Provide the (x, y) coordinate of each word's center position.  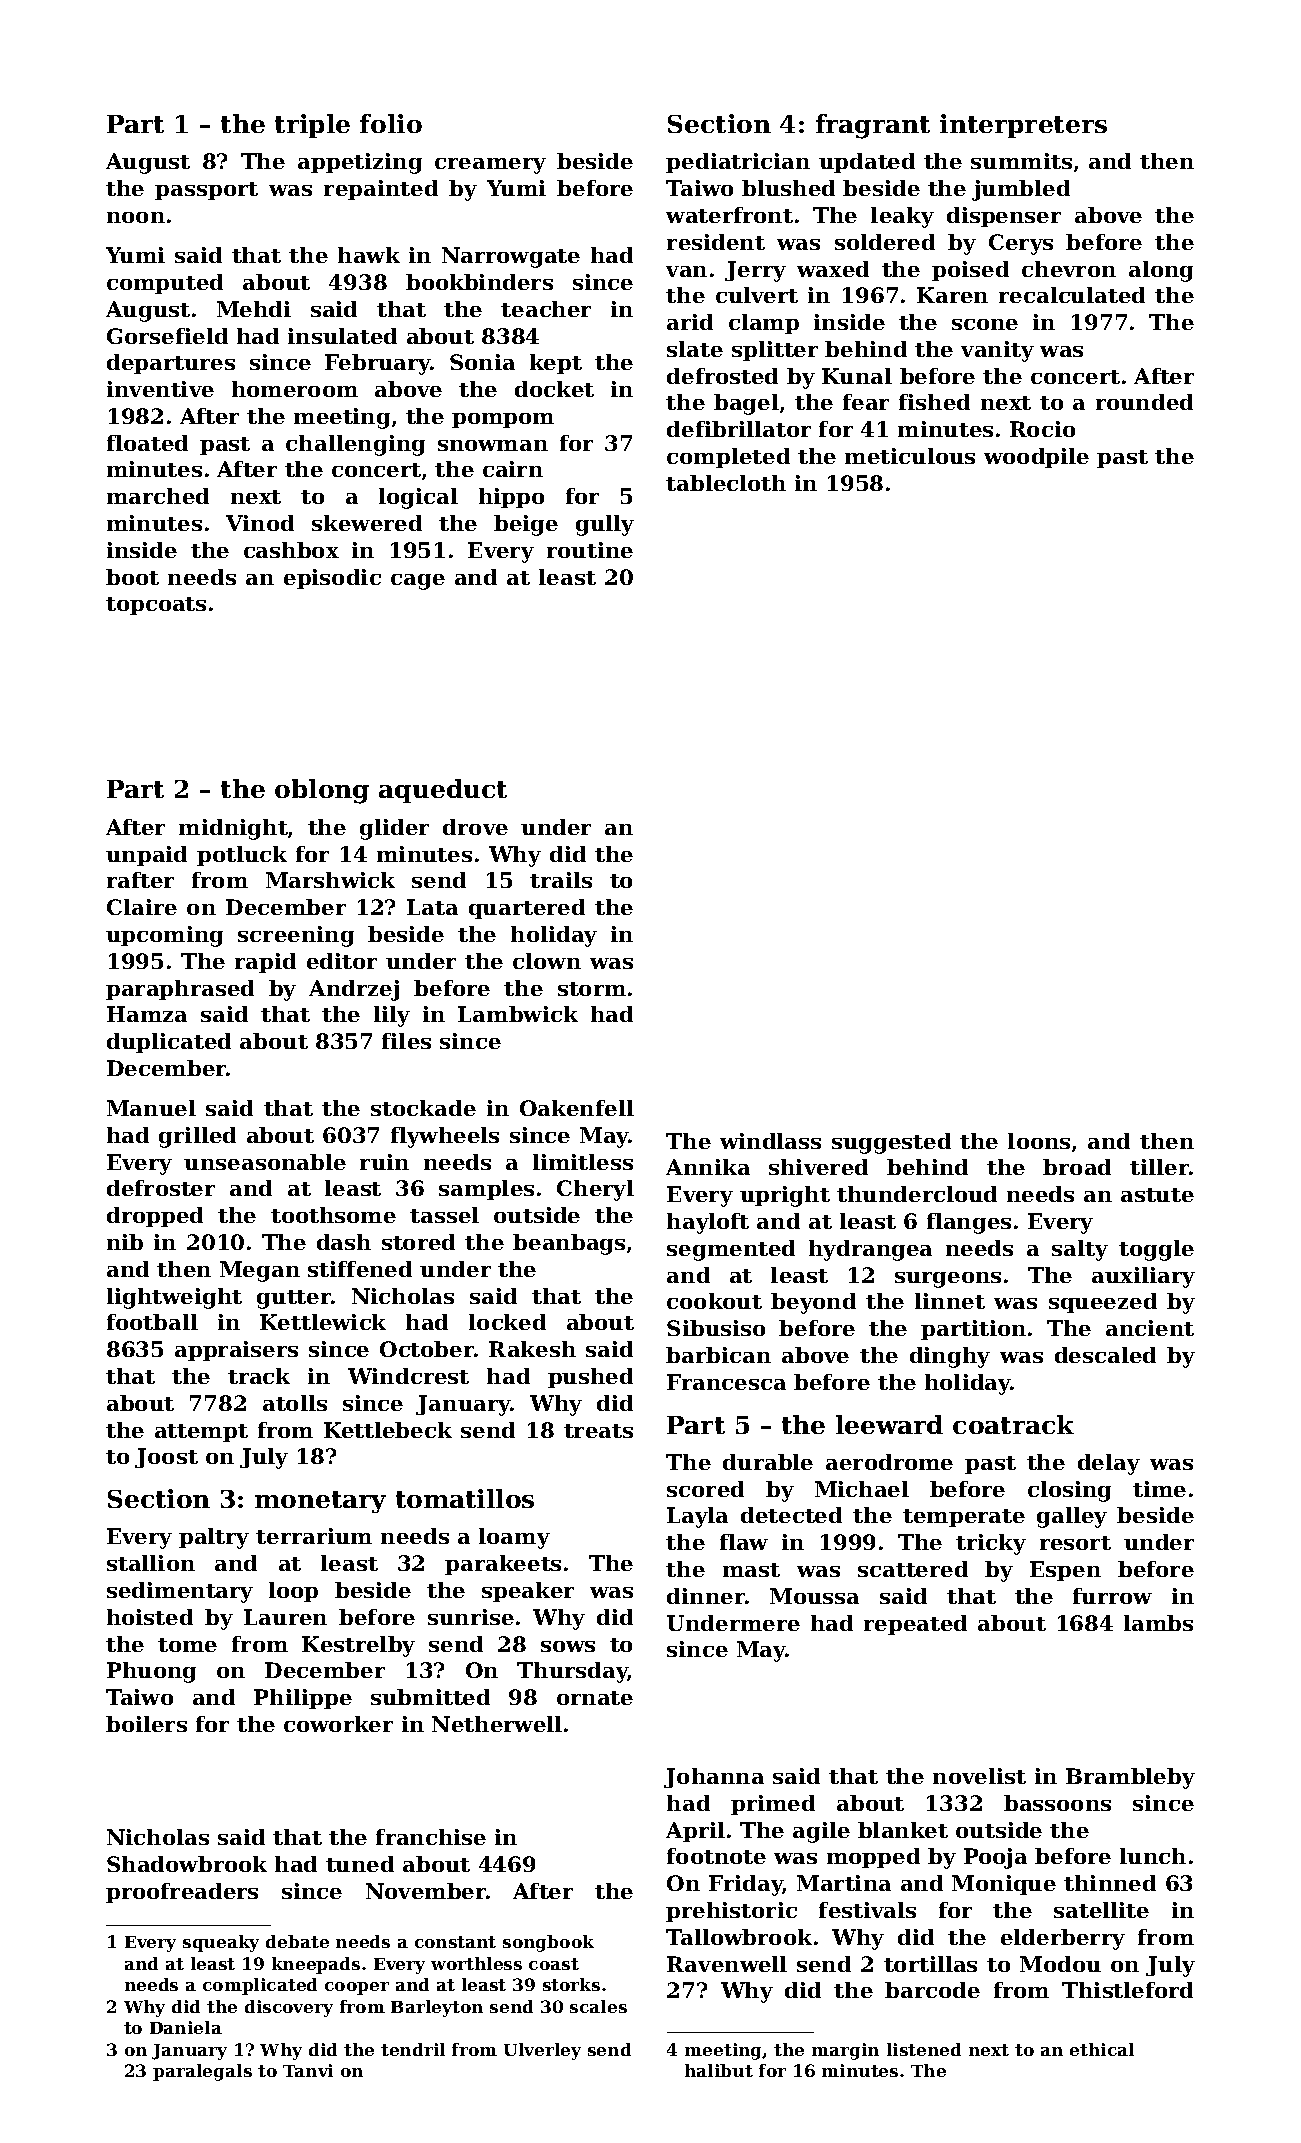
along (1161, 271)
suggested (891, 1143)
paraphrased (180, 990)
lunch (1153, 1856)
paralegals (202, 2072)
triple (312, 126)
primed (773, 1805)
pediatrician (738, 163)
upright (785, 1196)
